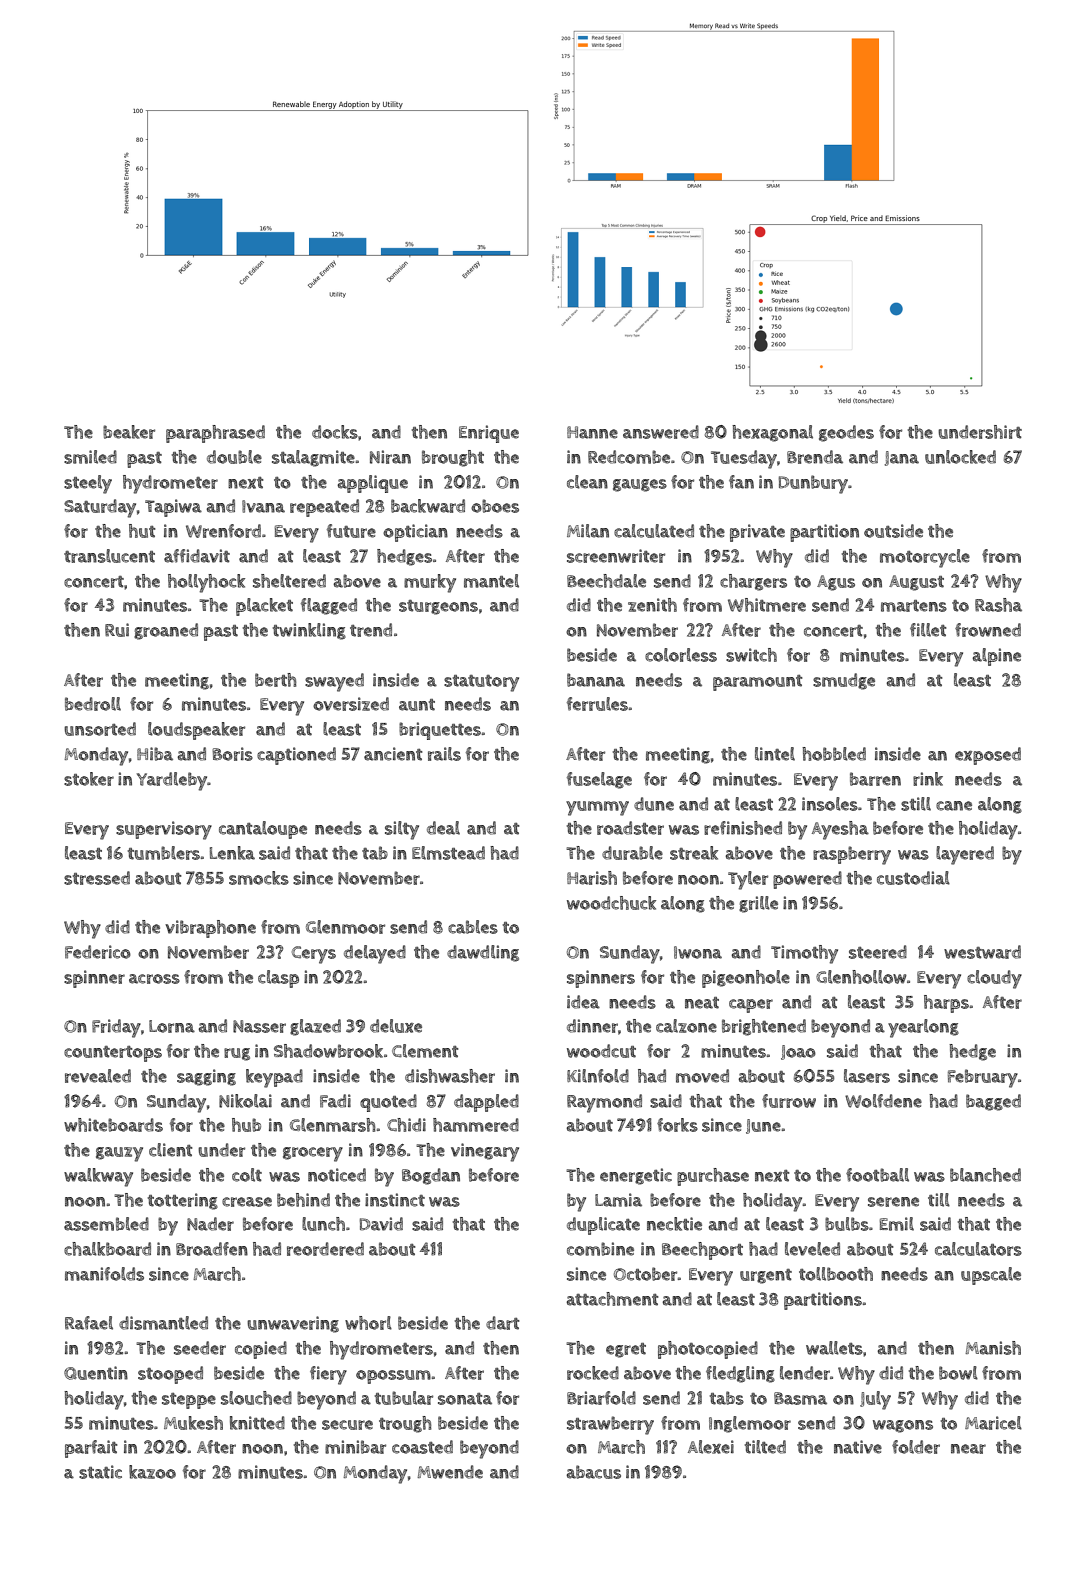  Describe the element at coordinates (106, 1224) in the screenshot. I see `assembled` at that location.
